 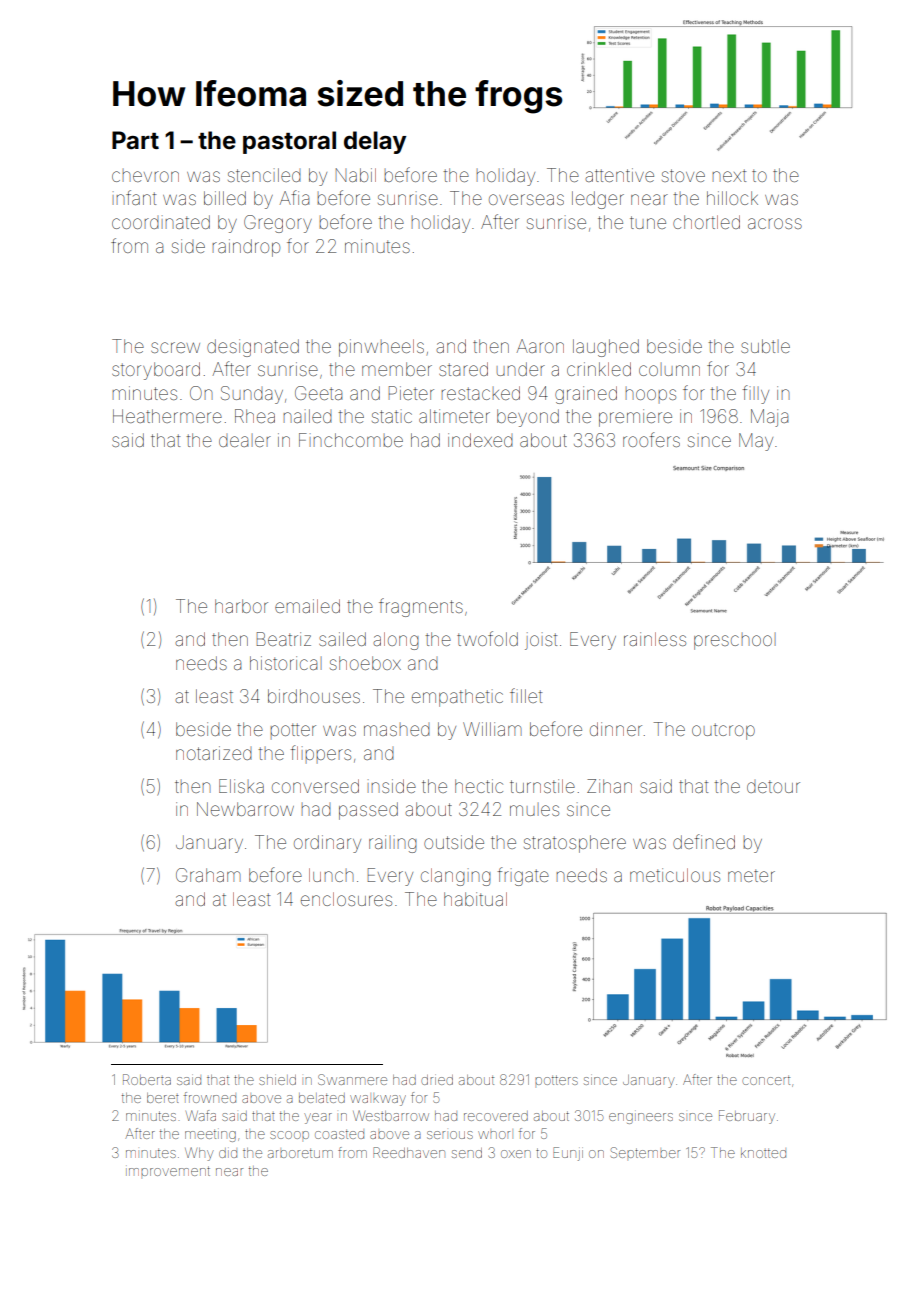 What do you see at coordinates (161, 222) in the document?
I see `coordinated` at bounding box center [161, 222].
